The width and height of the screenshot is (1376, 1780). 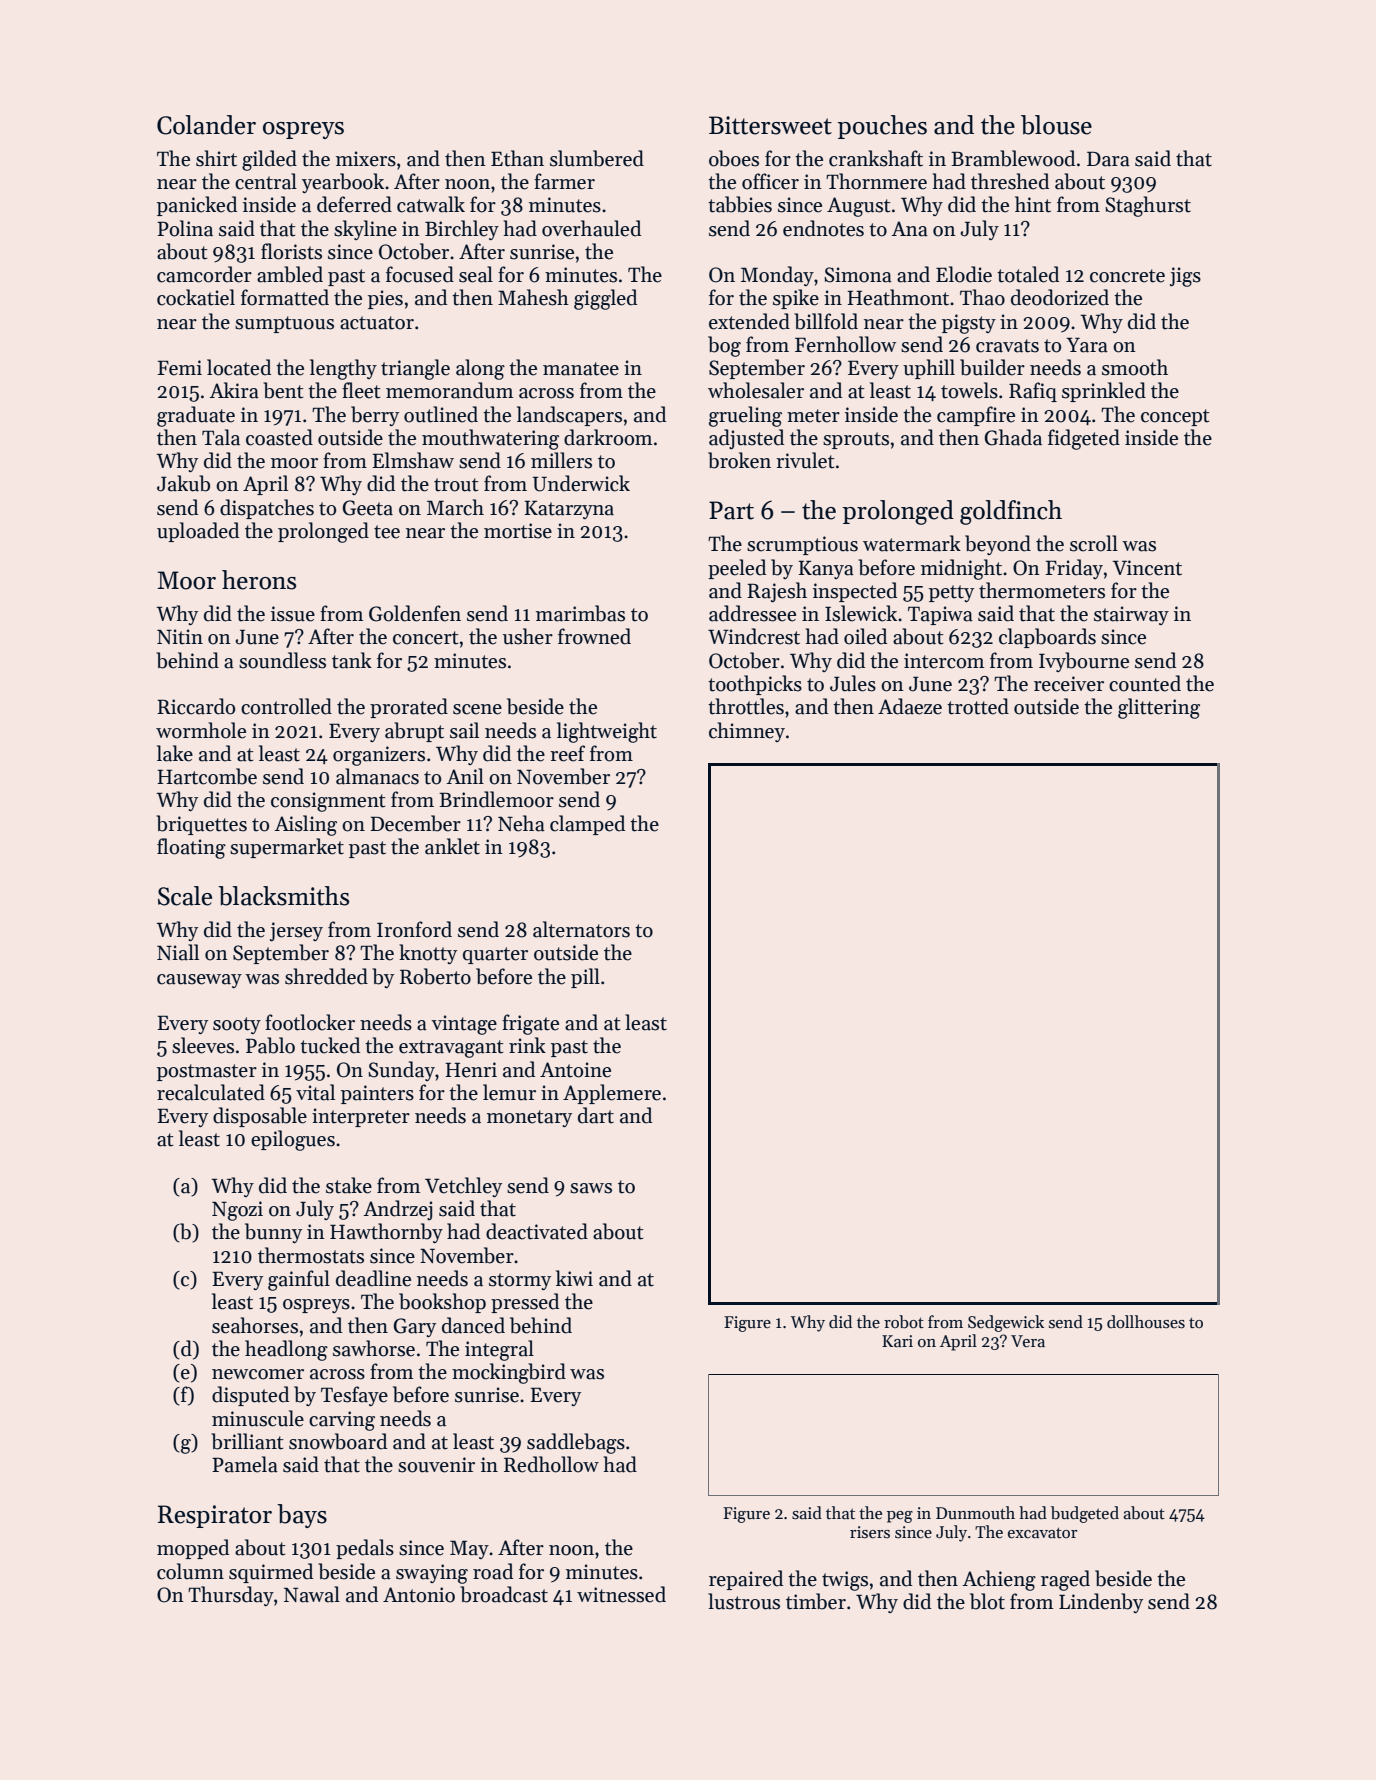 What do you see at coordinates (1146, 1322) in the screenshot?
I see `dollhouses` at bounding box center [1146, 1322].
